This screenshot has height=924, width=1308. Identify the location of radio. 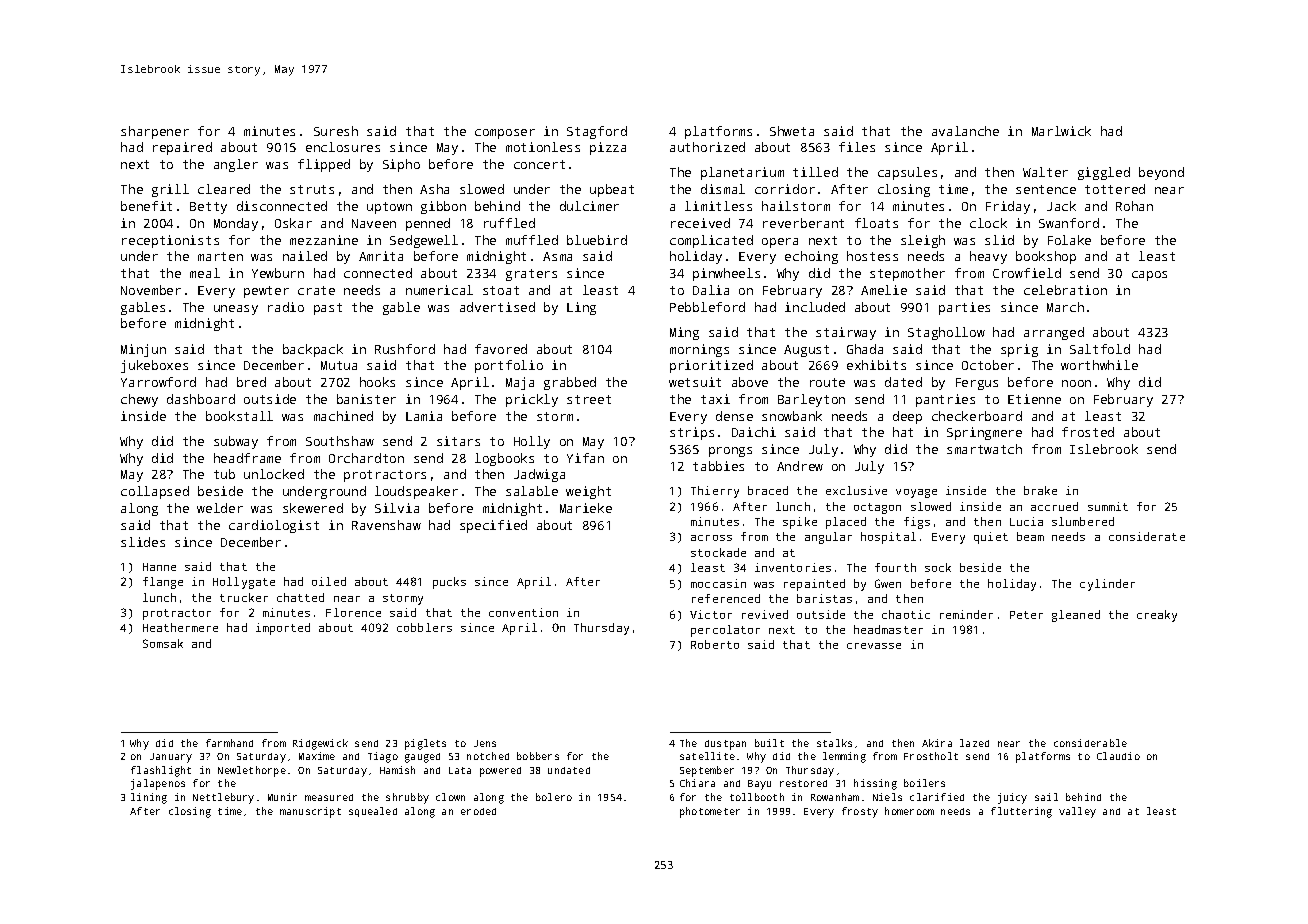
(286, 307).
